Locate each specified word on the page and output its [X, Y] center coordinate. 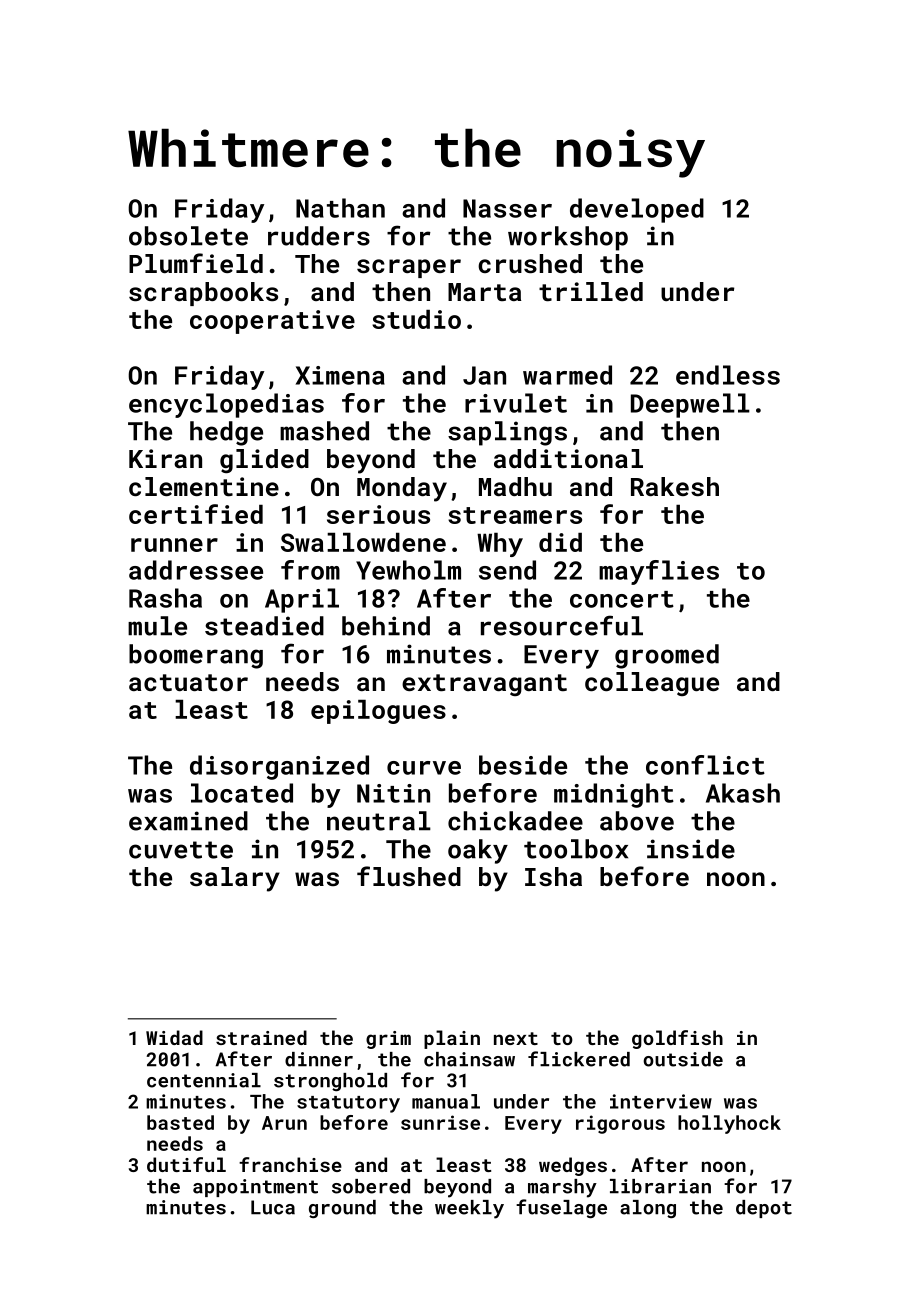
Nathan [340, 208]
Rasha [165, 598]
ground [342, 1209]
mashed [324, 431]
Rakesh [675, 486]
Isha [553, 876]
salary [235, 879]
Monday [402, 489]
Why [500, 545]
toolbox [576, 849]
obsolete [188, 236]
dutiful [186, 1164]
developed [637, 210]
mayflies [659, 572]
